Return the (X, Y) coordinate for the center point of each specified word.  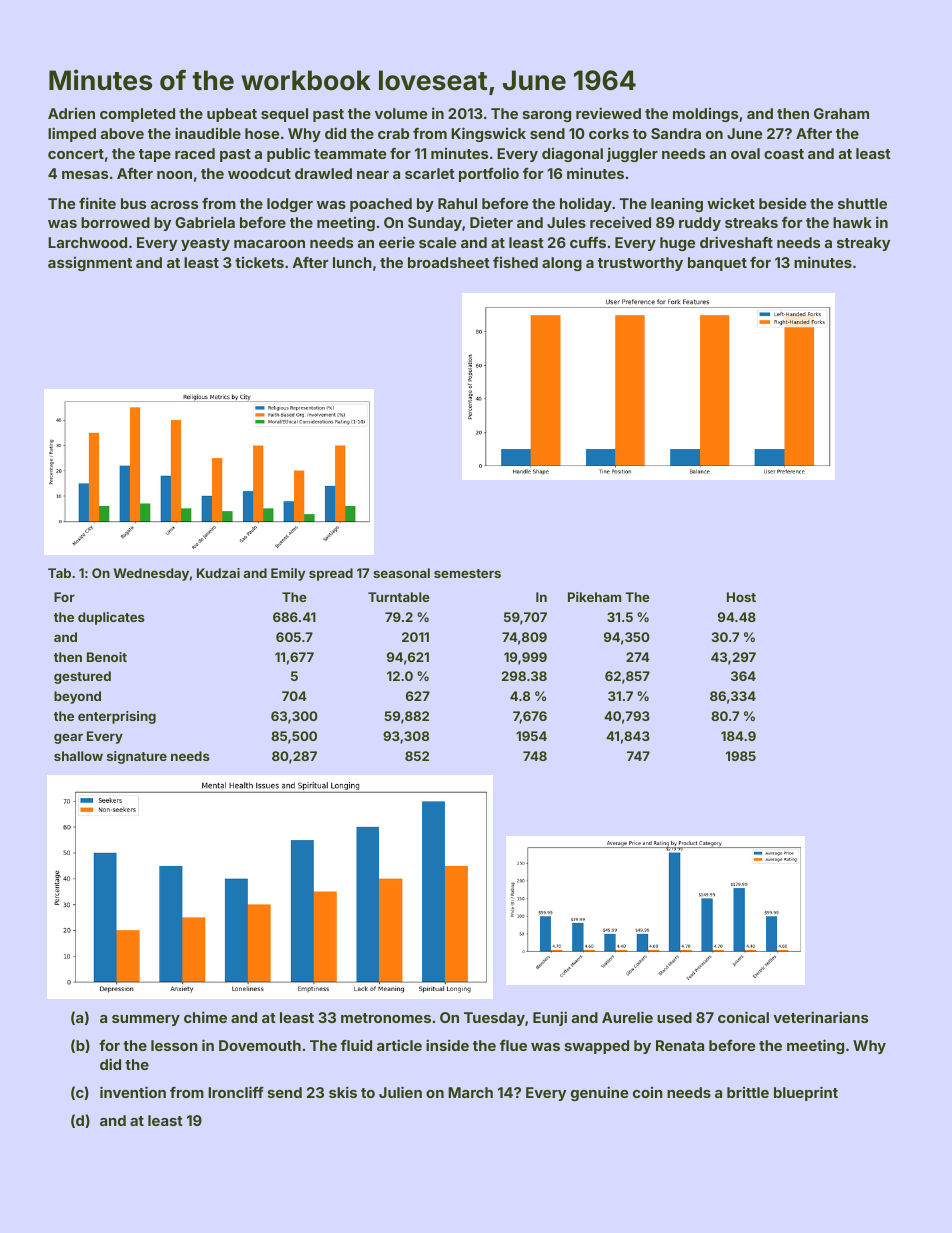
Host (741, 597)
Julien (400, 1092)
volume (401, 113)
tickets (259, 262)
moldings (705, 115)
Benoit (107, 657)
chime (205, 1017)
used (674, 1017)
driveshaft (736, 242)
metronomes (386, 1018)
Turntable (399, 597)
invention (133, 1092)
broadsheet (449, 262)
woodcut (259, 173)
